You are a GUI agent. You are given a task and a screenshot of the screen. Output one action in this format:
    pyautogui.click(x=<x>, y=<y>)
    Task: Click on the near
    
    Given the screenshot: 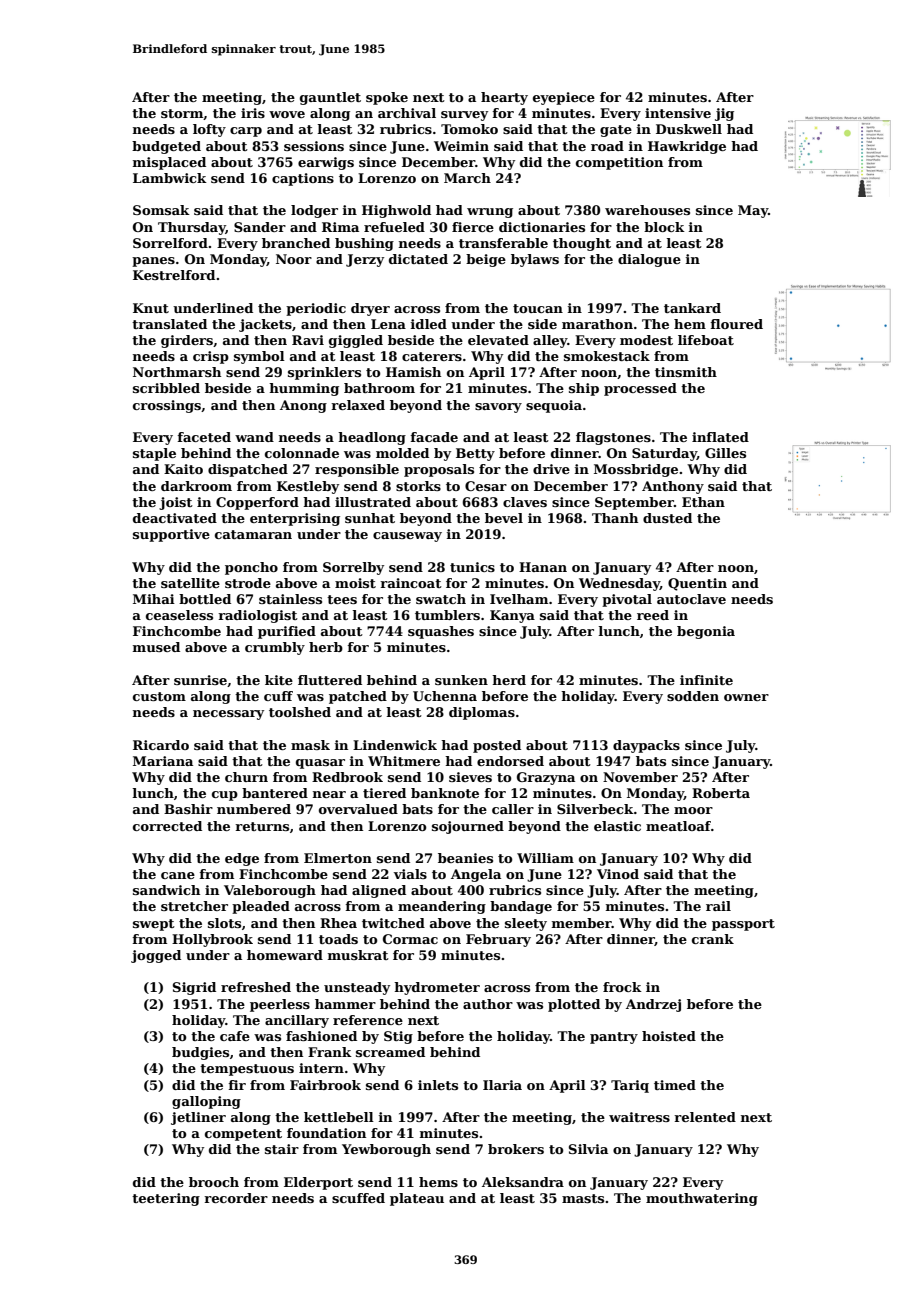 What is the action you would take?
    pyautogui.click(x=329, y=794)
